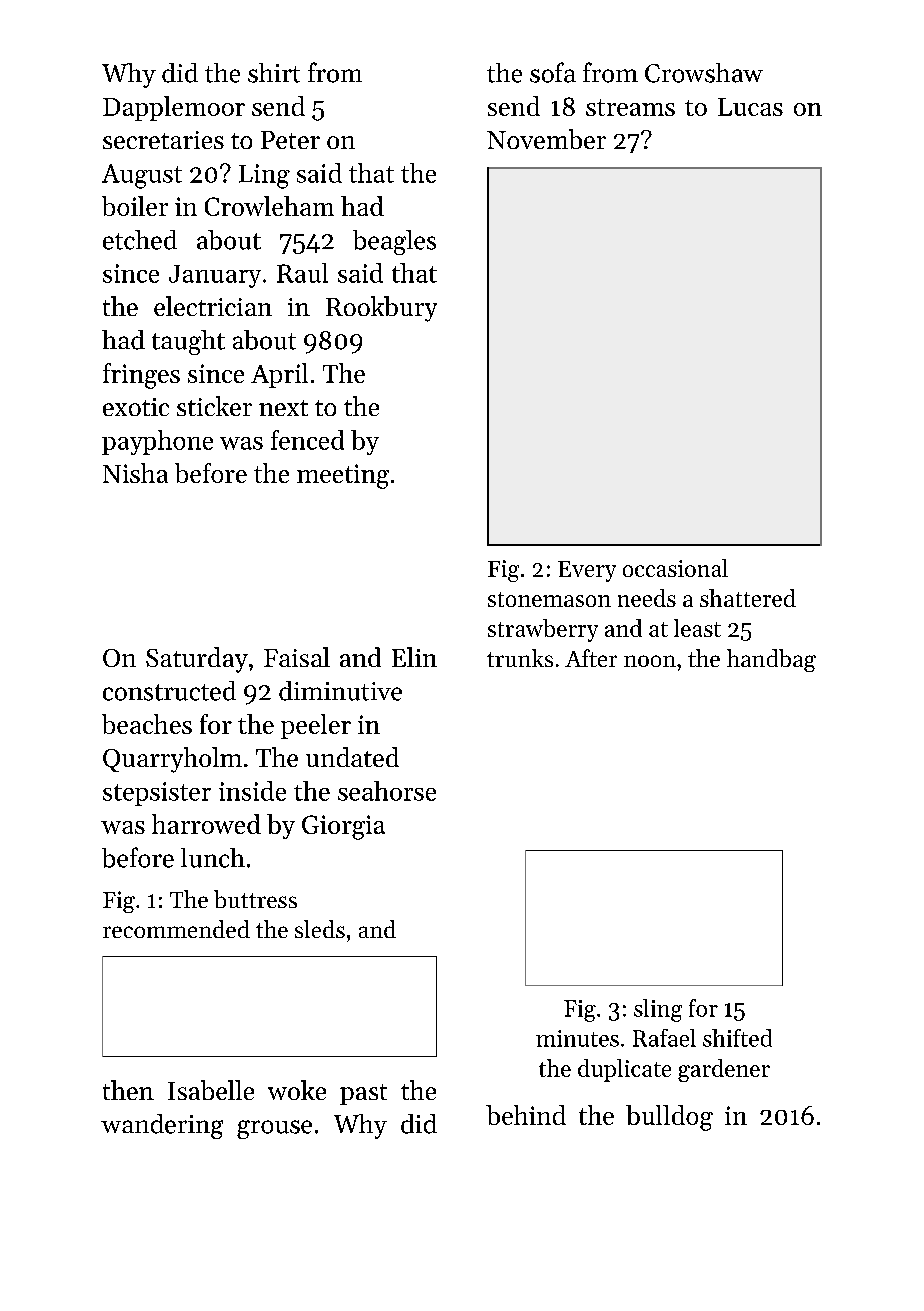 Image resolution: width=924 pixels, height=1311 pixels. What do you see at coordinates (704, 73) in the document?
I see `Crowshaw` at bounding box center [704, 73].
